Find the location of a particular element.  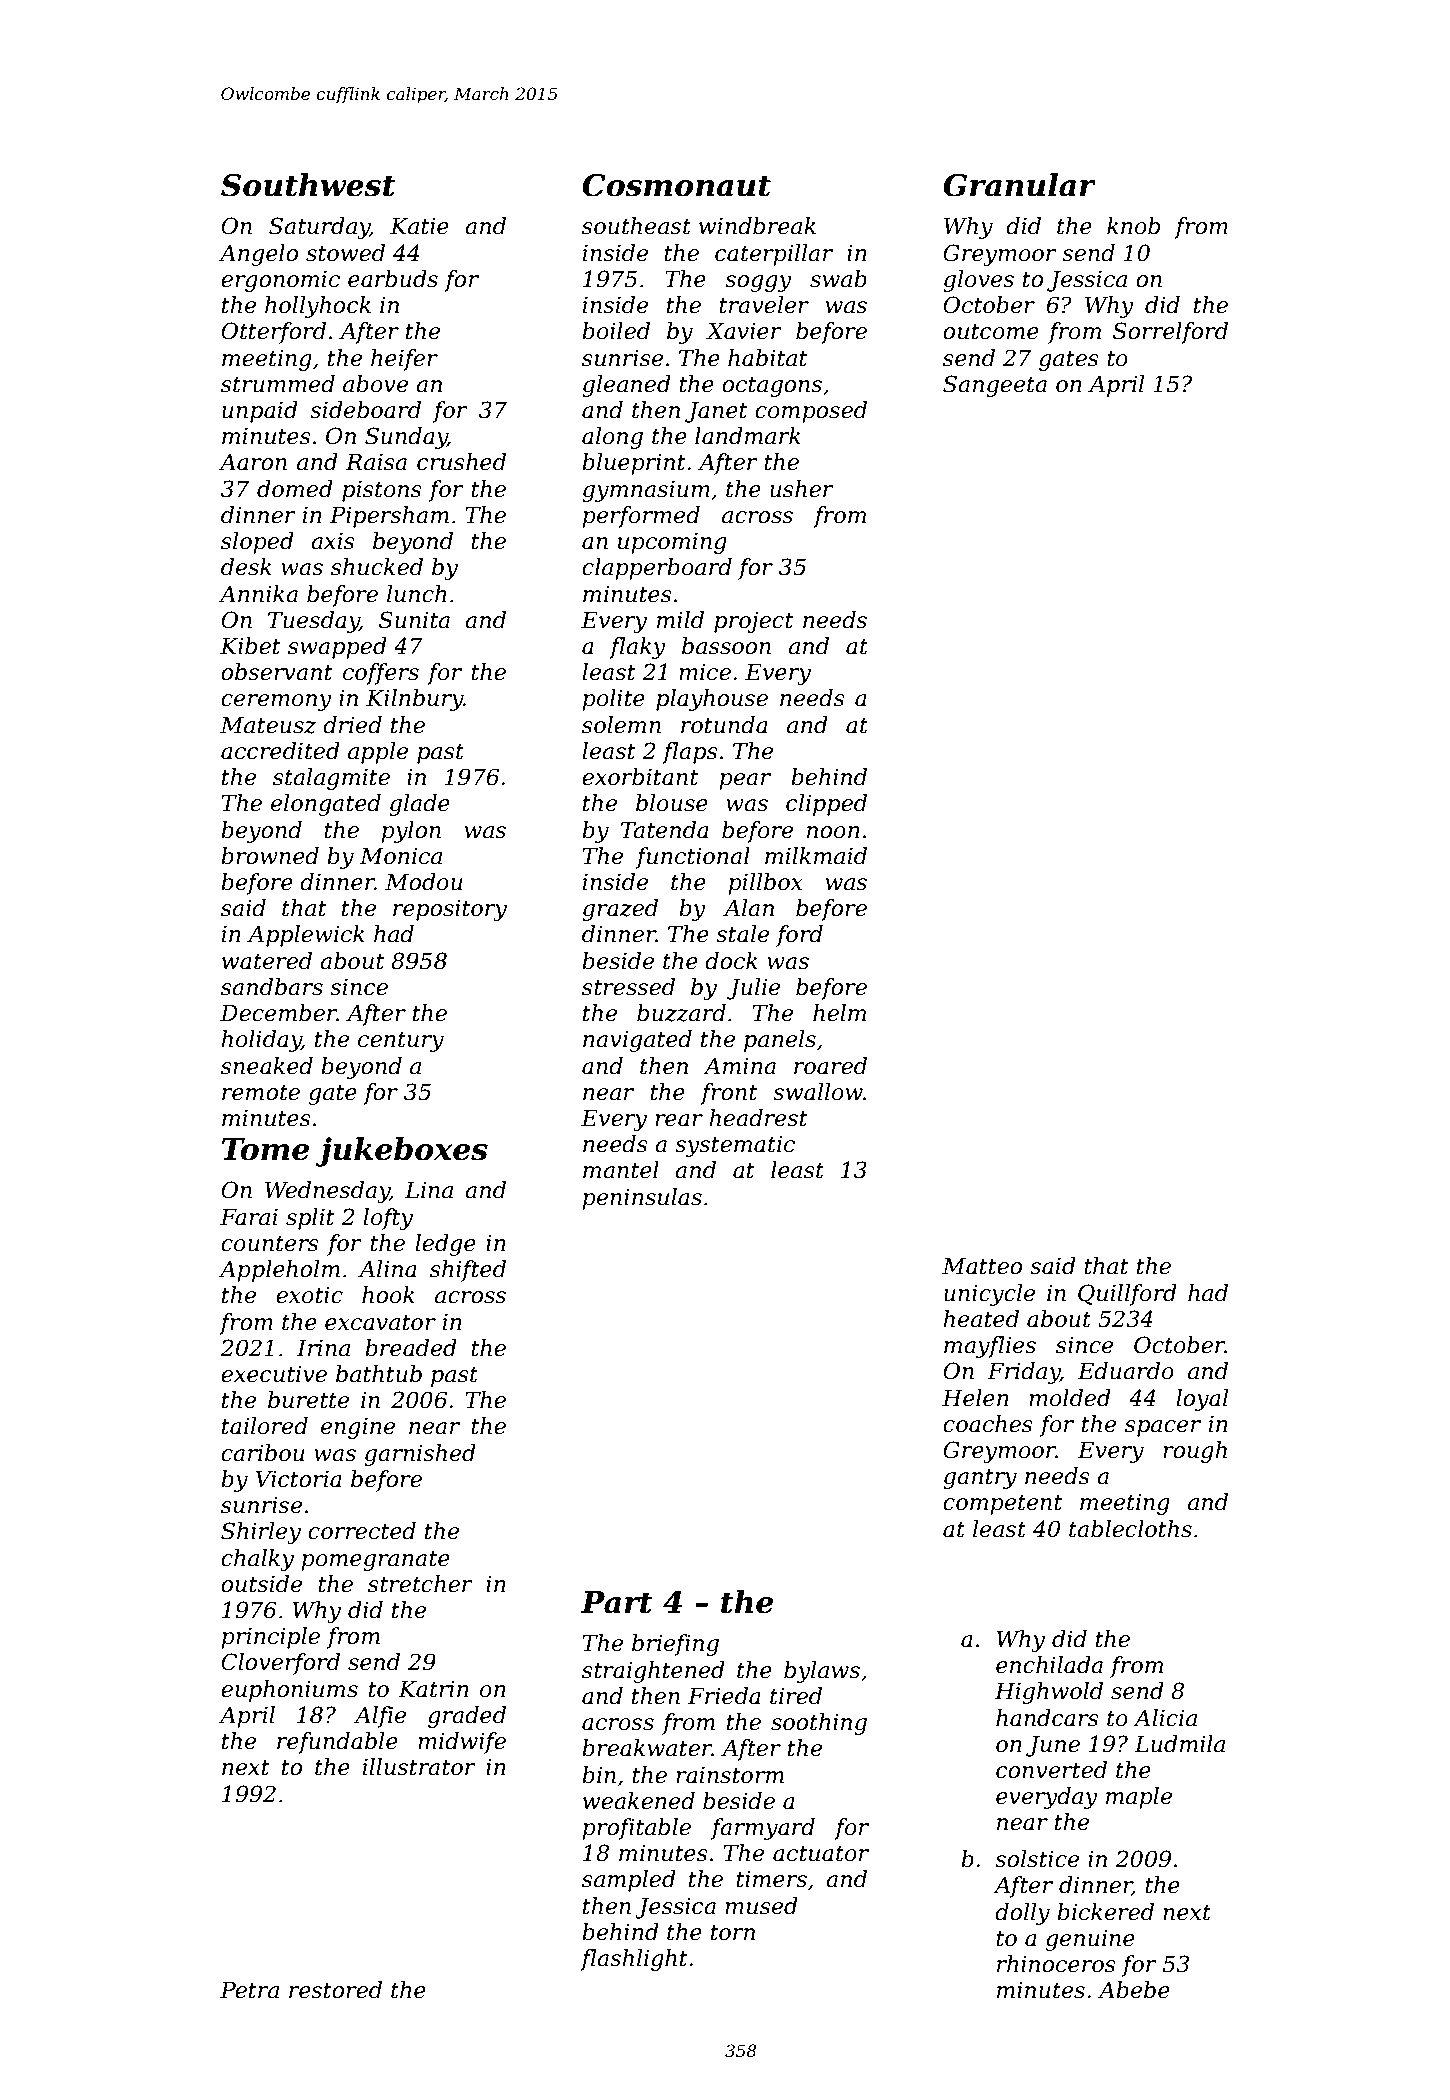

usher is located at coordinates (802, 489).
